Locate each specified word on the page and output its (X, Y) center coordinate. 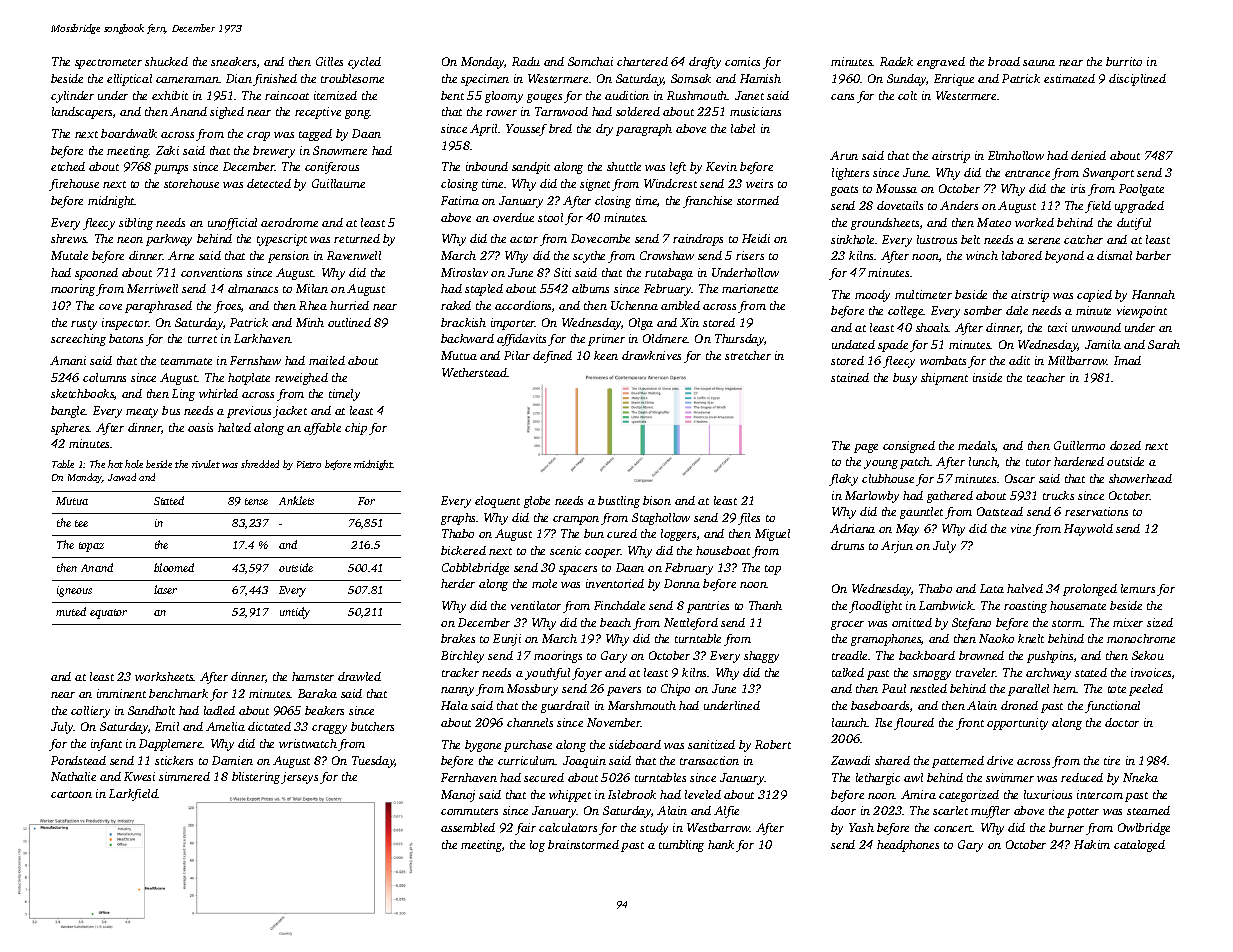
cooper (603, 553)
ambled (680, 305)
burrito (1124, 61)
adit (1019, 360)
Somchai (590, 61)
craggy (329, 729)
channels (530, 722)
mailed (327, 360)
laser (165, 589)
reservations (1096, 511)
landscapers (82, 113)
